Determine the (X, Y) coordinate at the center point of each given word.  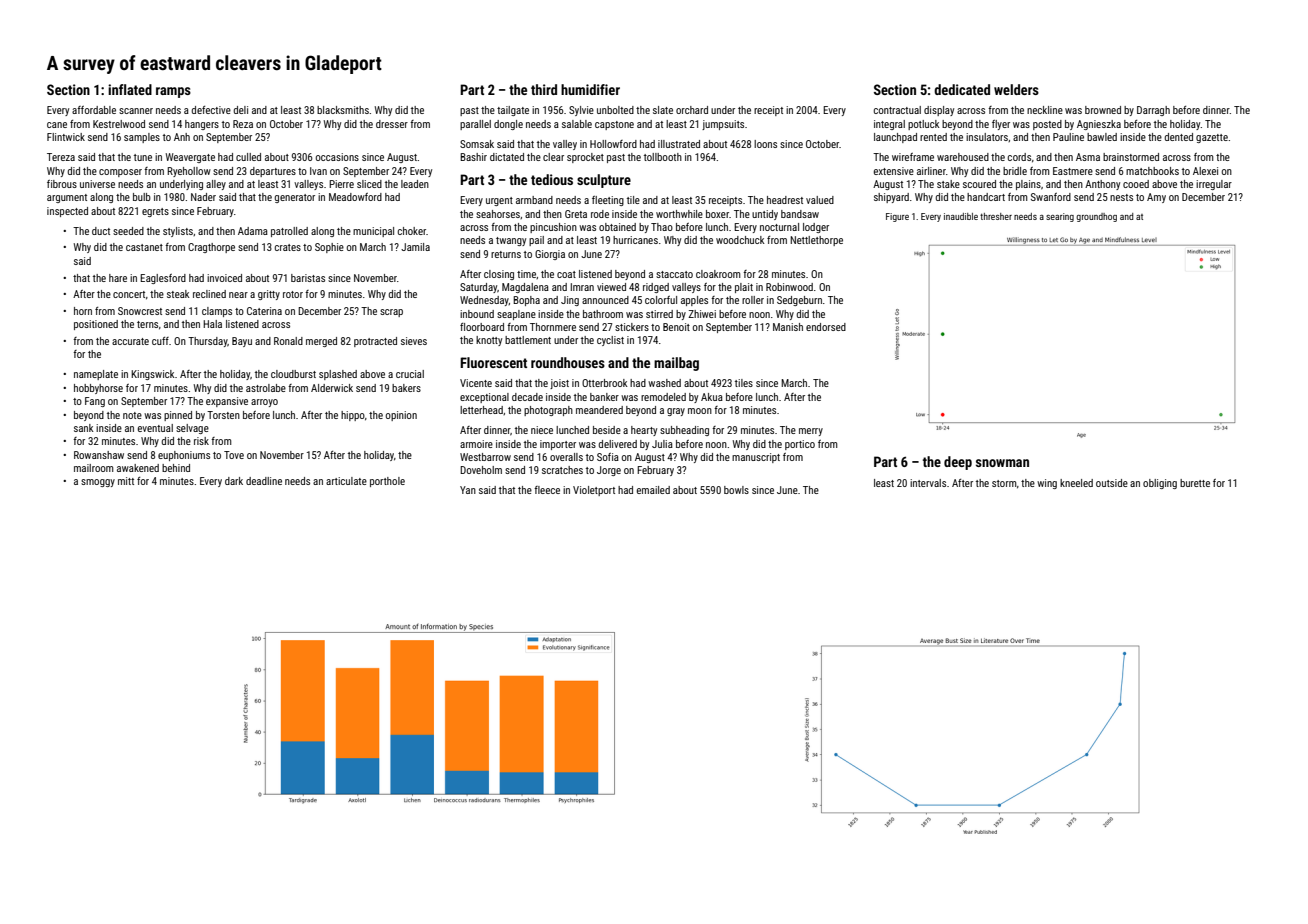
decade (527, 397)
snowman (1002, 463)
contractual (897, 110)
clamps (217, 312)
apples (694, 301)
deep (958, 463)
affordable (94, 110)
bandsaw (800, 214)
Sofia (608, 457)
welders (1016, 89)
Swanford (1051, 197)
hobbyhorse (98, 389)
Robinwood (789, 287)
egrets (155, 212)
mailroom (94, 468)
